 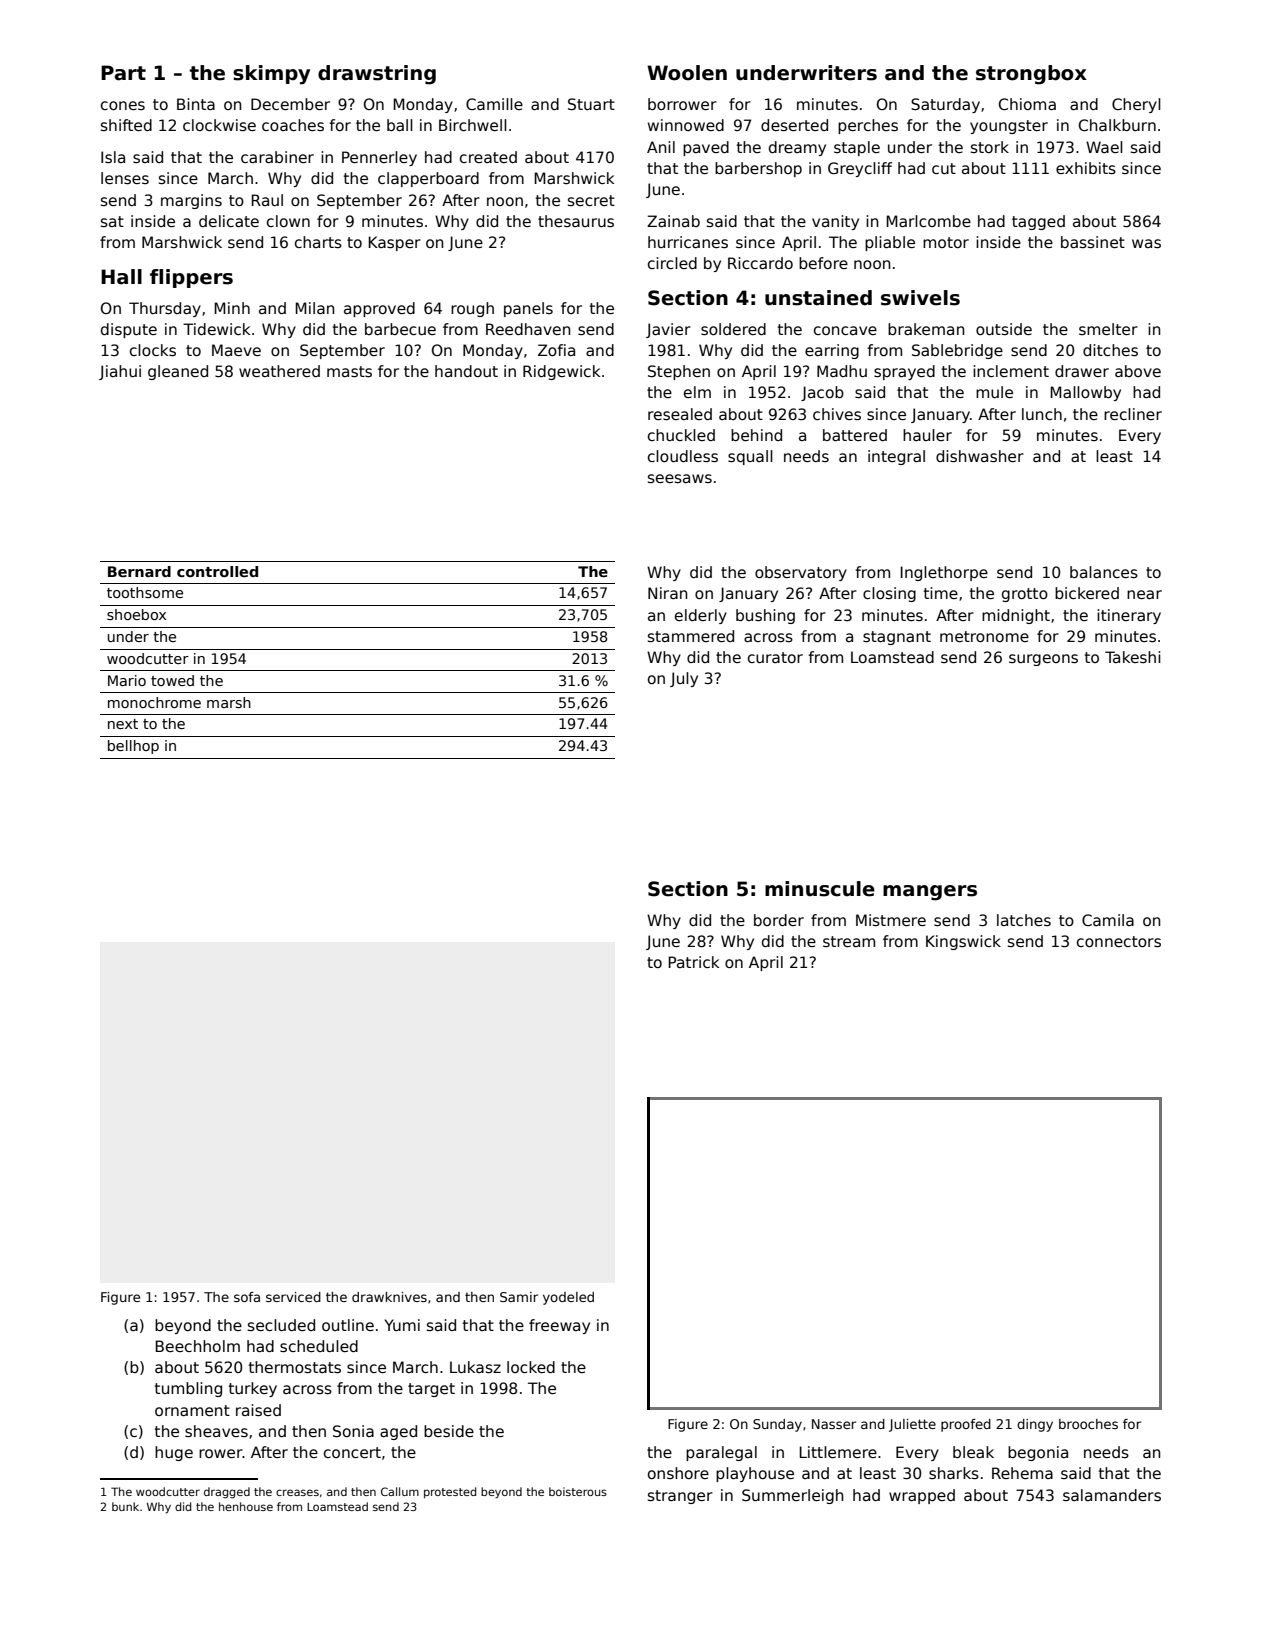 I want to click on monochrome, so click(x=154, y=702).
